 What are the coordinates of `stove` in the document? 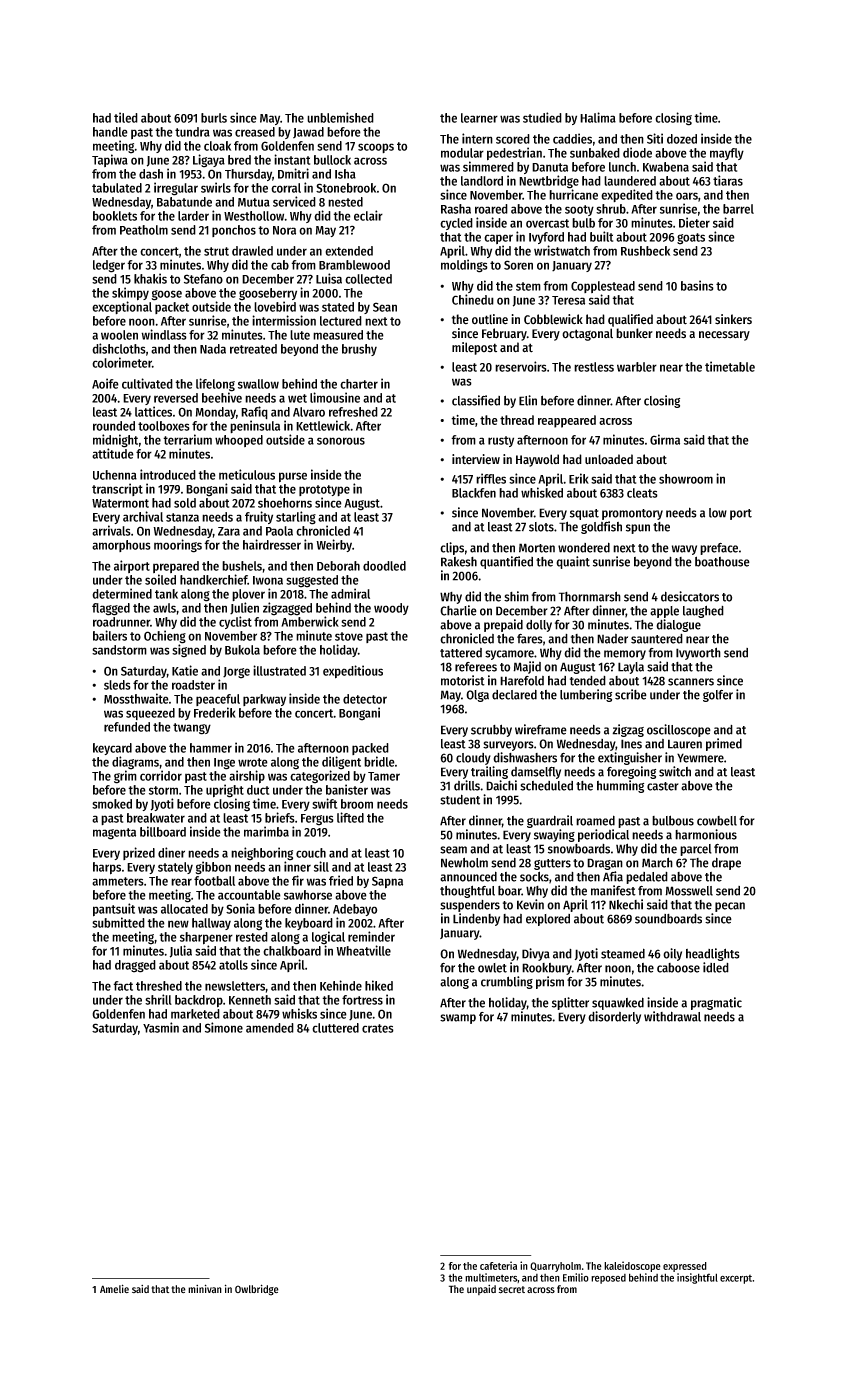 It's located at (349, 636).
